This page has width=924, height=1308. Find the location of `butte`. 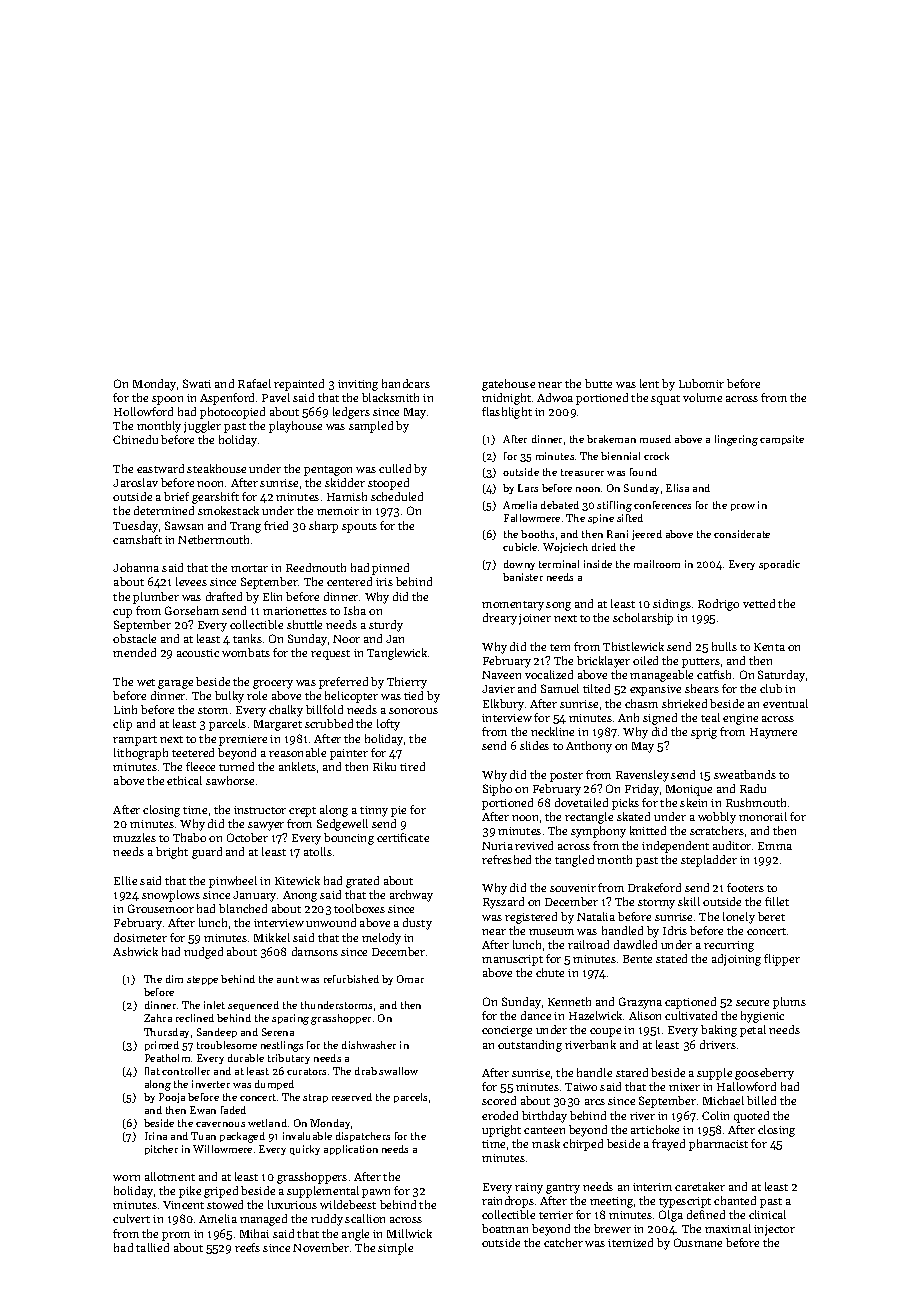

butte is located at coordinates (598, 383).
